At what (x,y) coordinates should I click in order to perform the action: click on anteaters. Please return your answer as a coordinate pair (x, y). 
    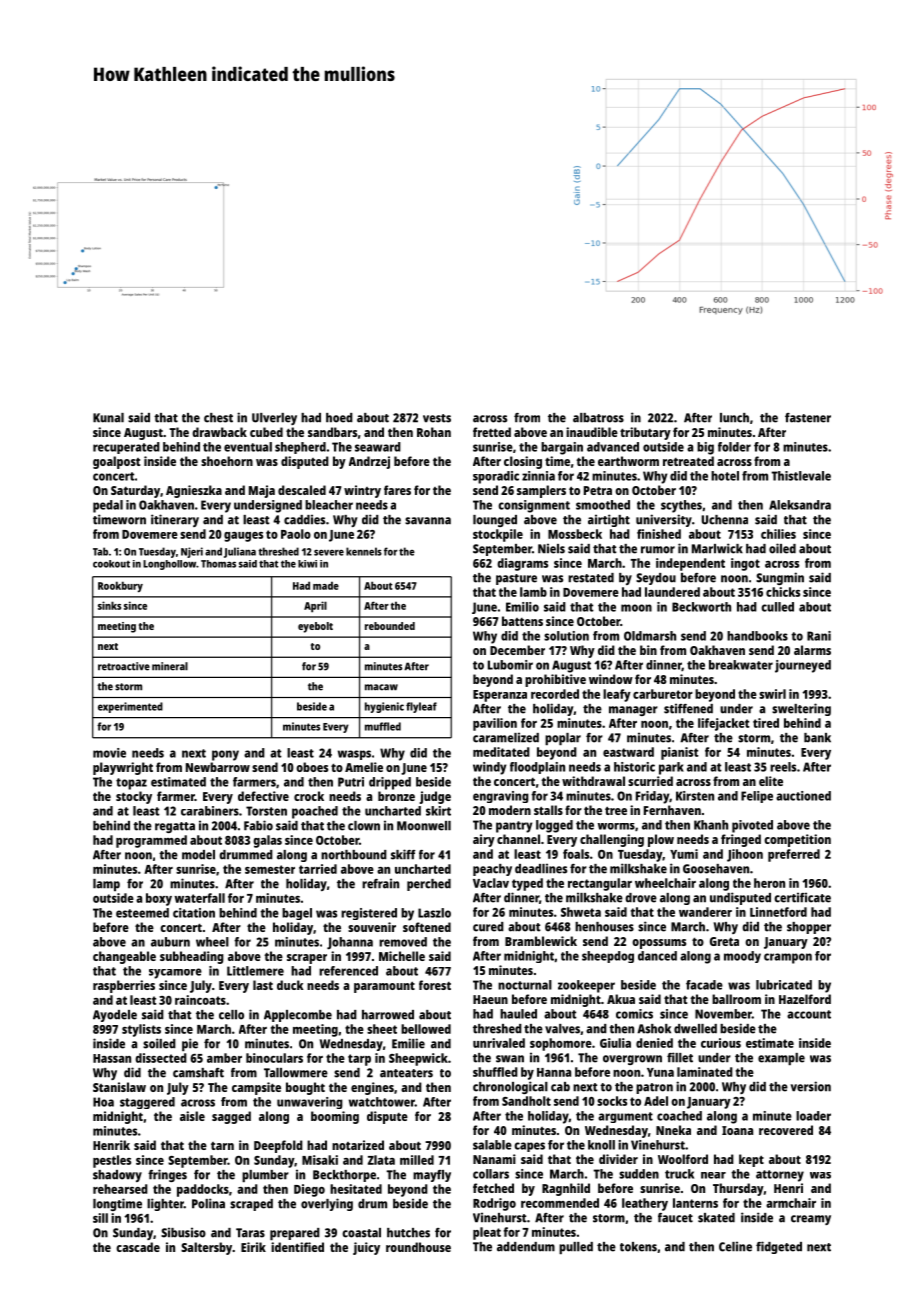
    Looking at the image, I should click on (406, 1073).
